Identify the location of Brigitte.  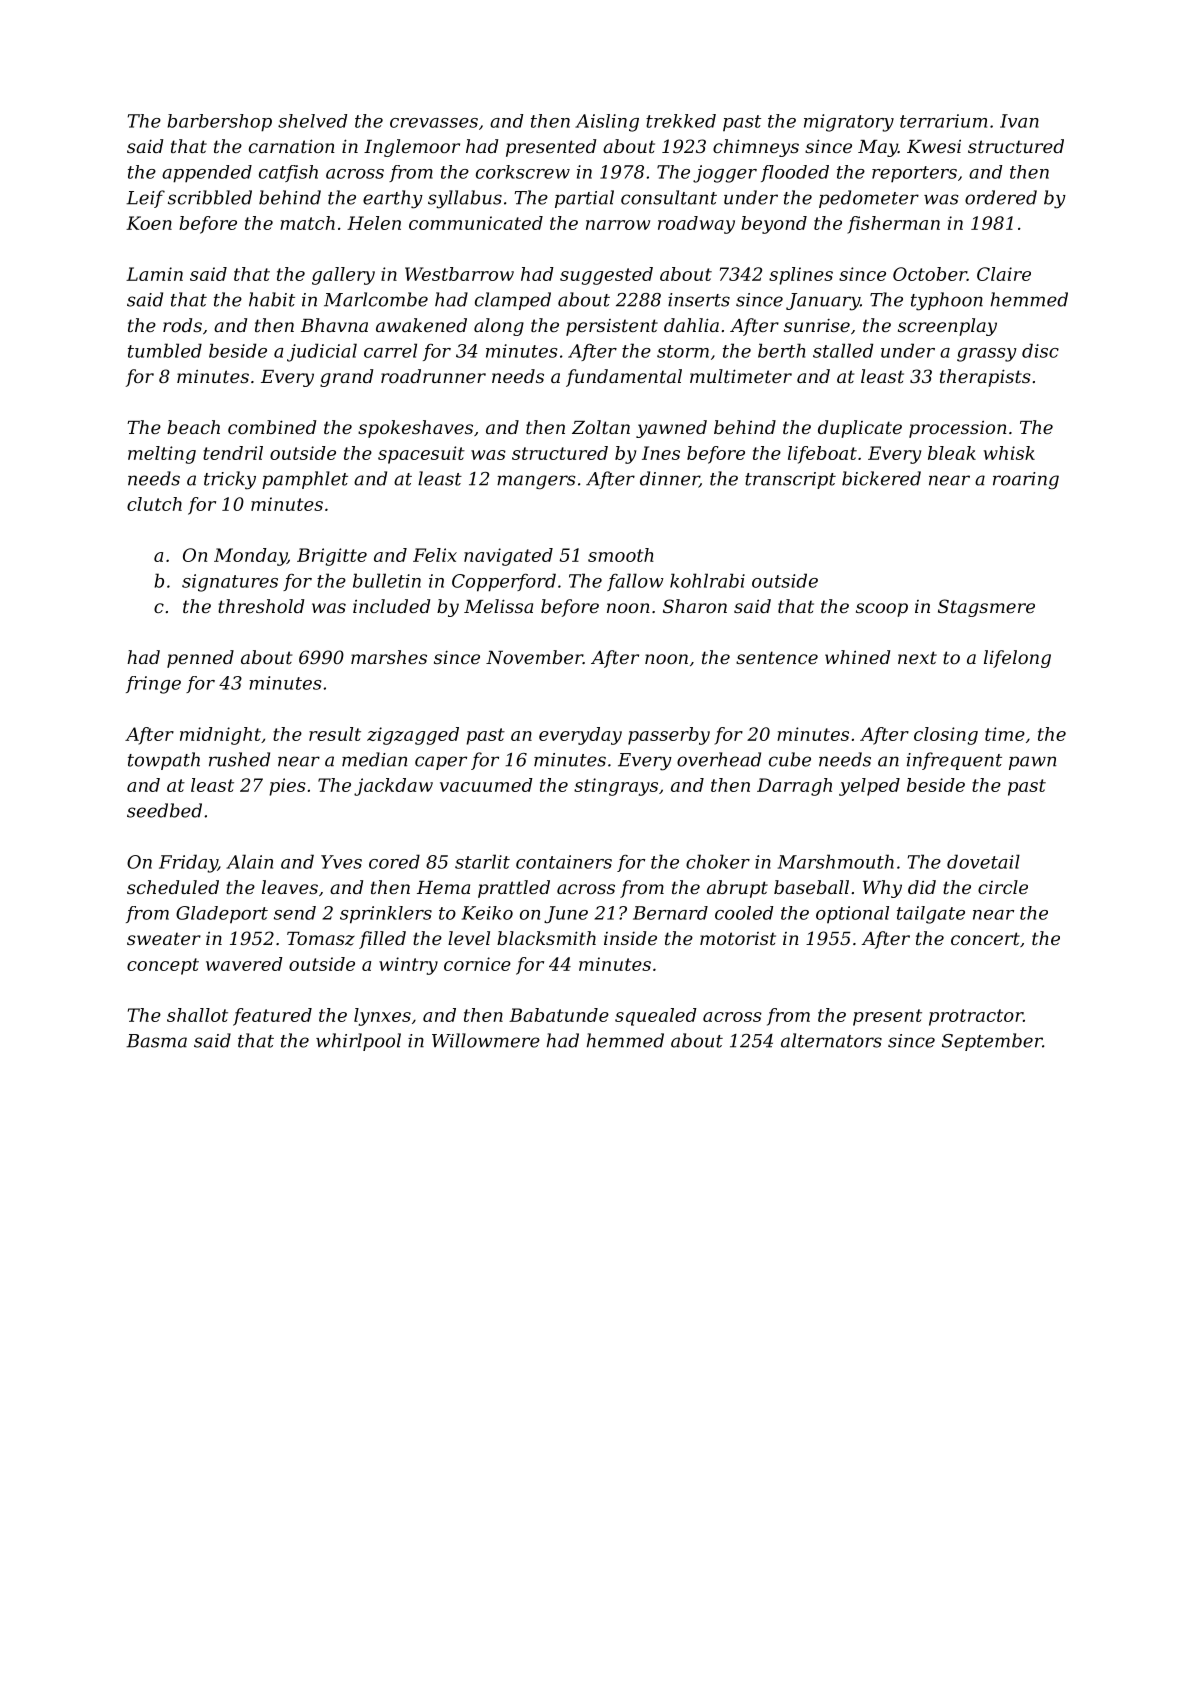
(332, 557).
